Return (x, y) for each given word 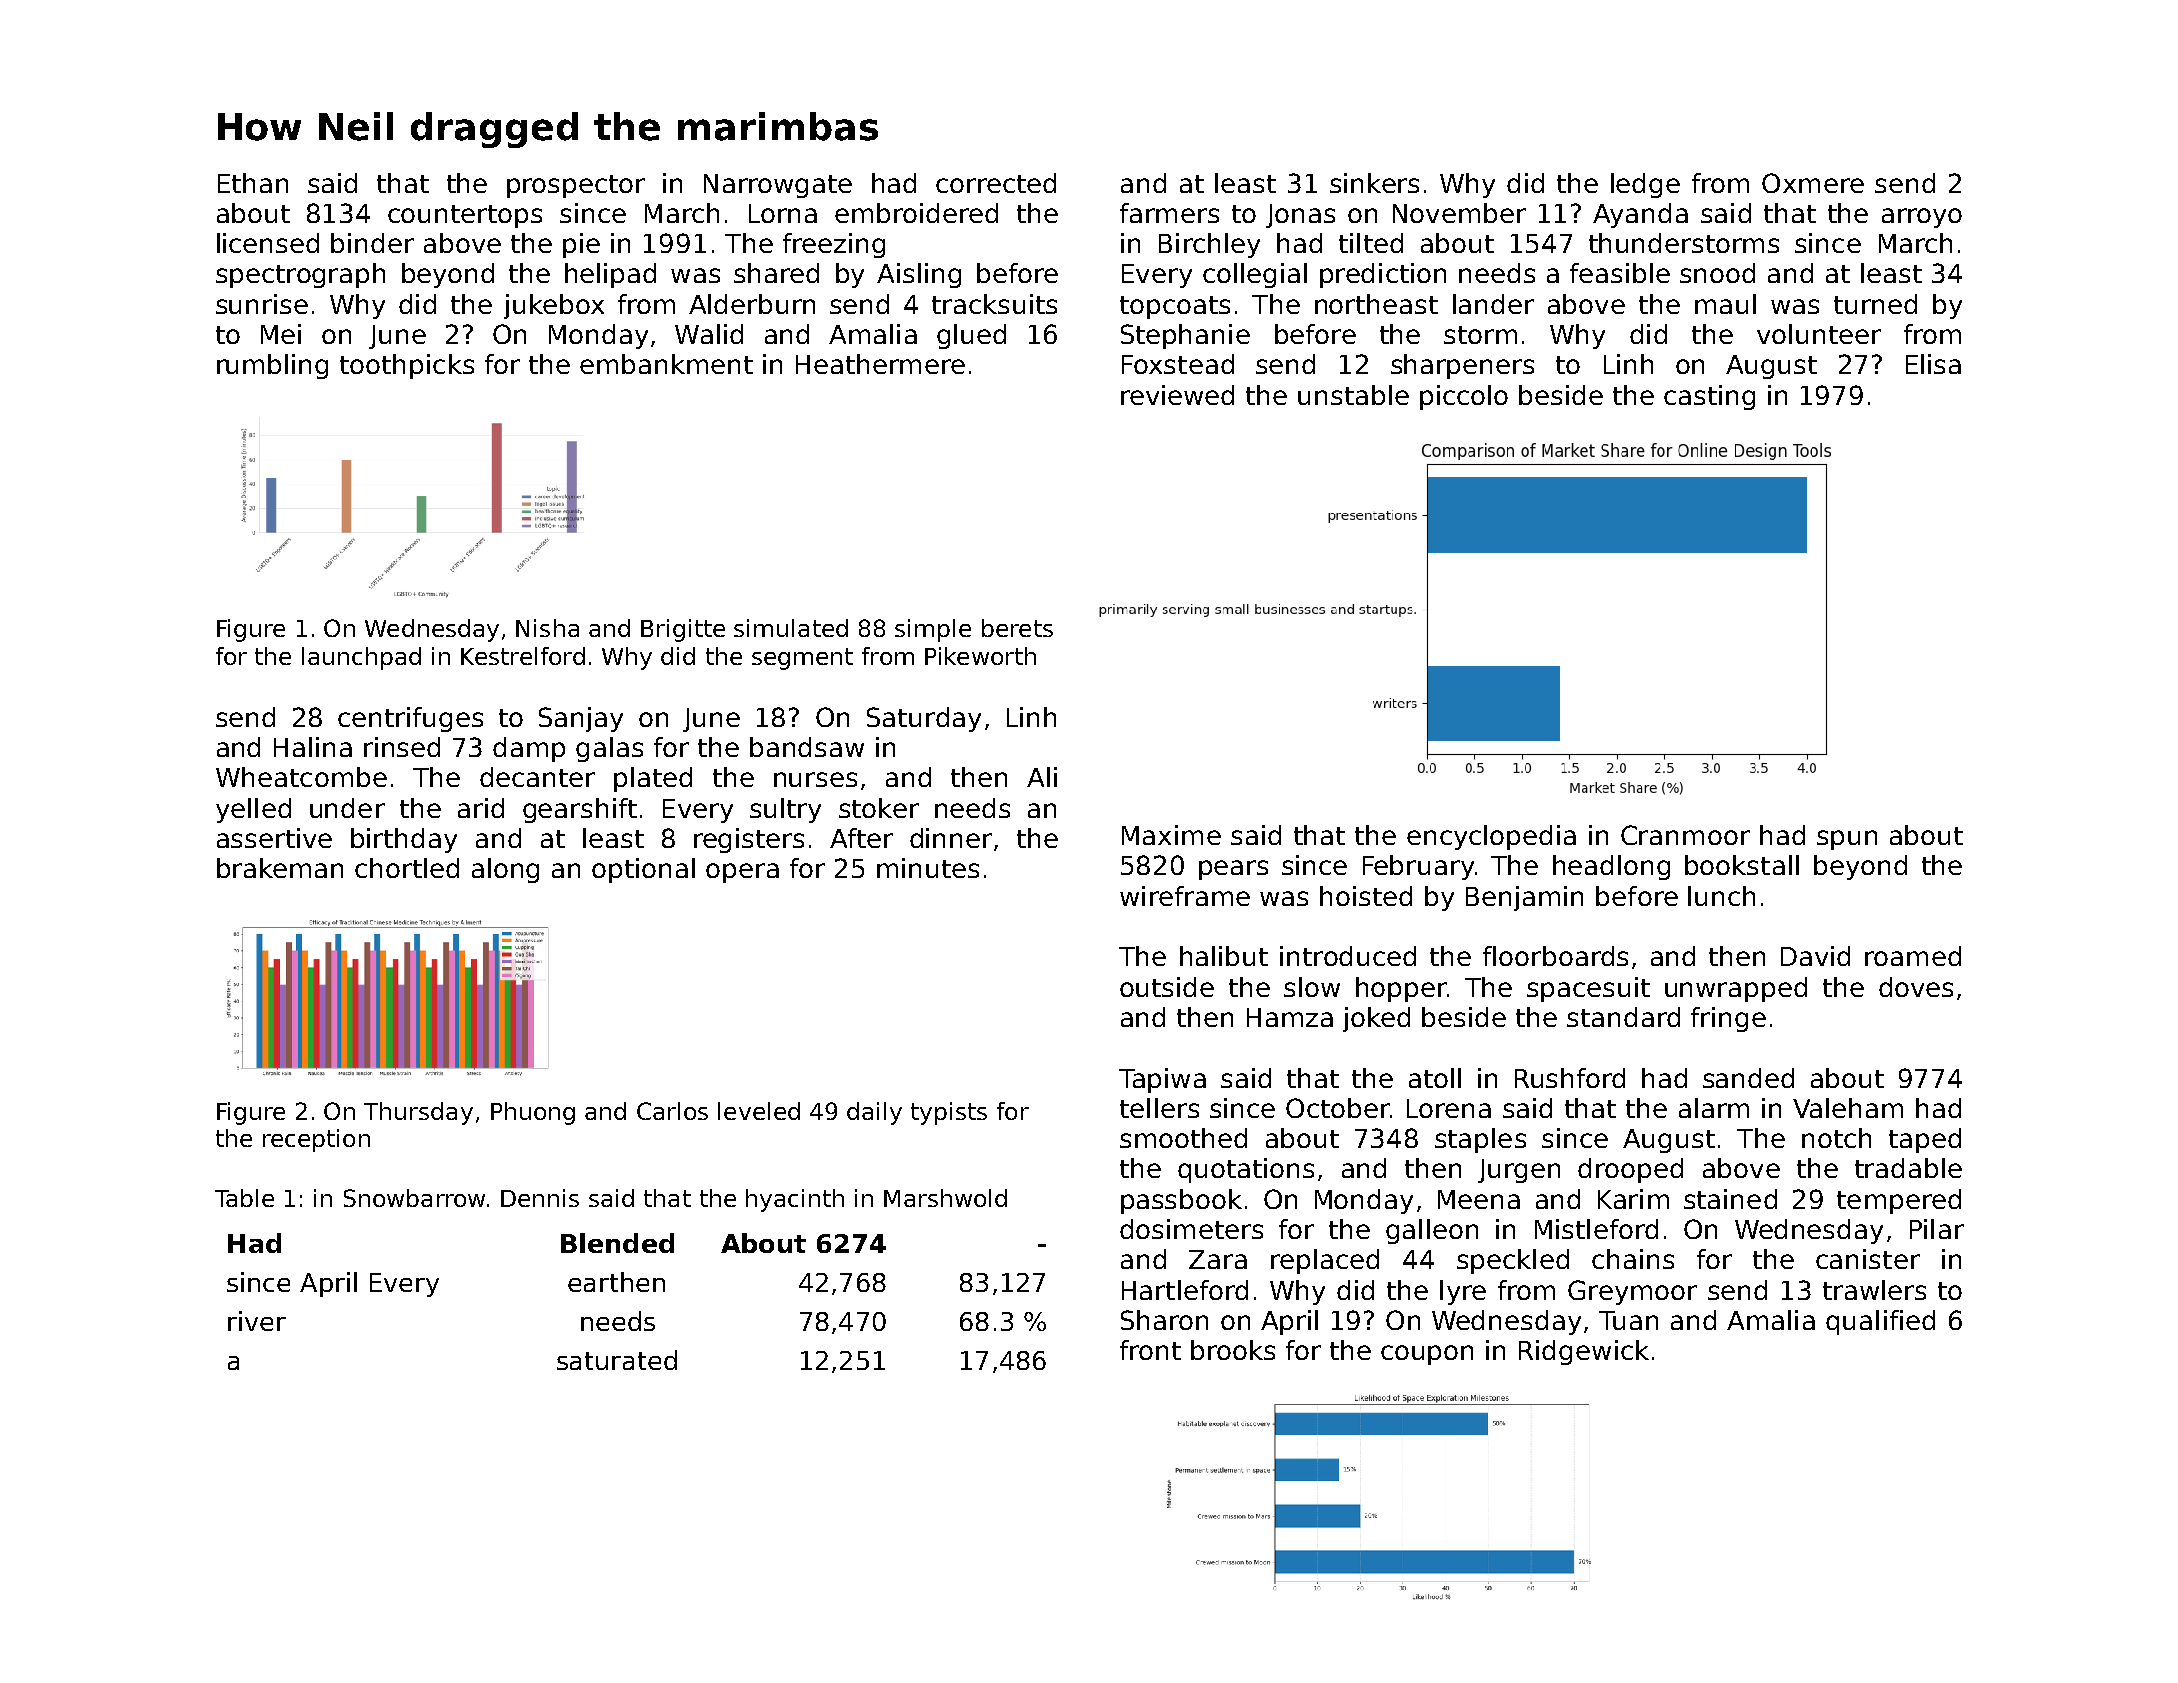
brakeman (280, 868)
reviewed (1177, 395)
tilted (1371, 243)
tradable (1908, 1168)
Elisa (1933, 364)
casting (1709, 397)
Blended (617, 1243)
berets (1017, 628)
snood (1717, 273)
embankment (666, 364)
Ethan (253, 183)
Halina (313, 747)
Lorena (1449, 1108)
